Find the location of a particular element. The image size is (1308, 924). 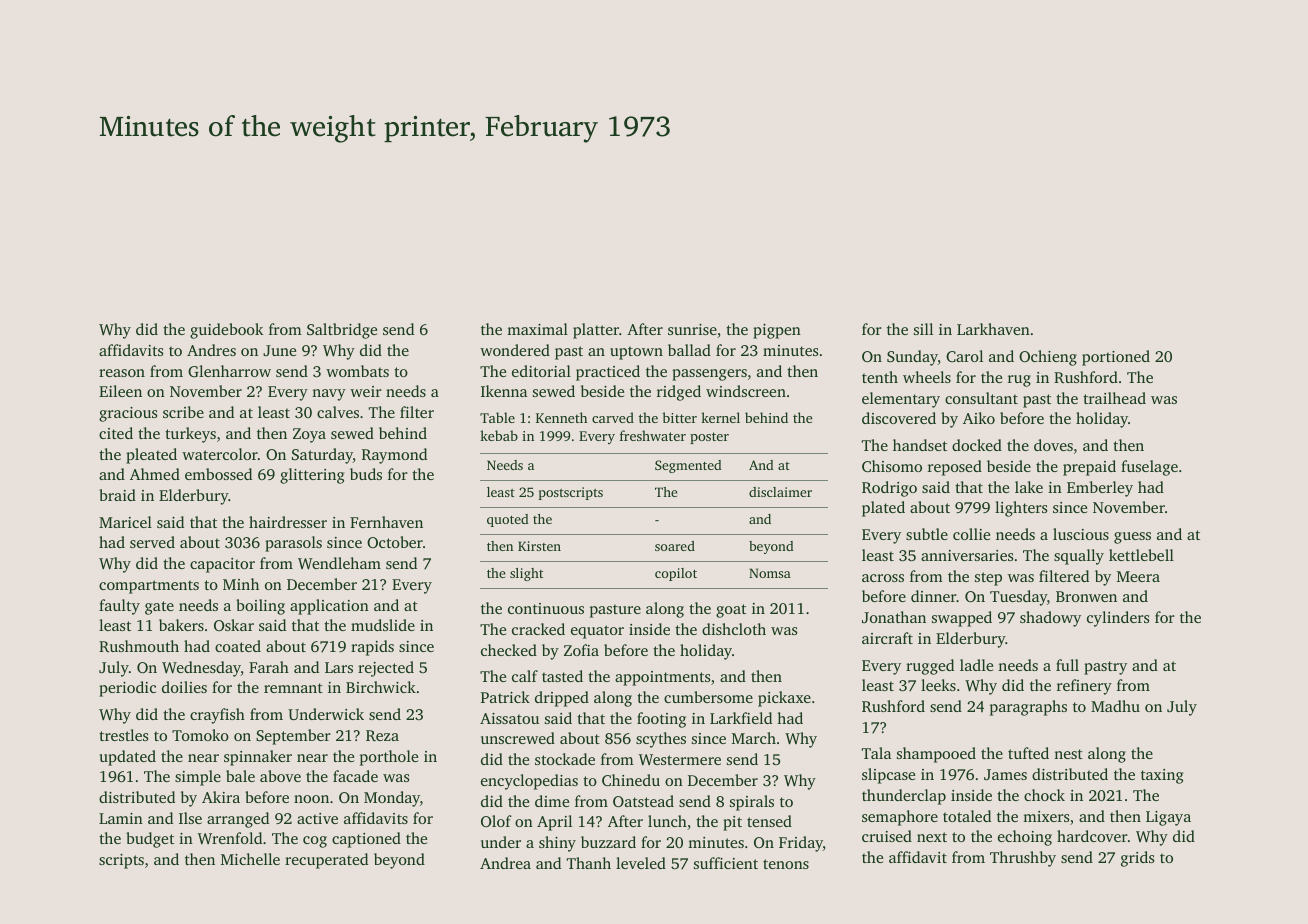

slight is located at coordinates (526, 574).
